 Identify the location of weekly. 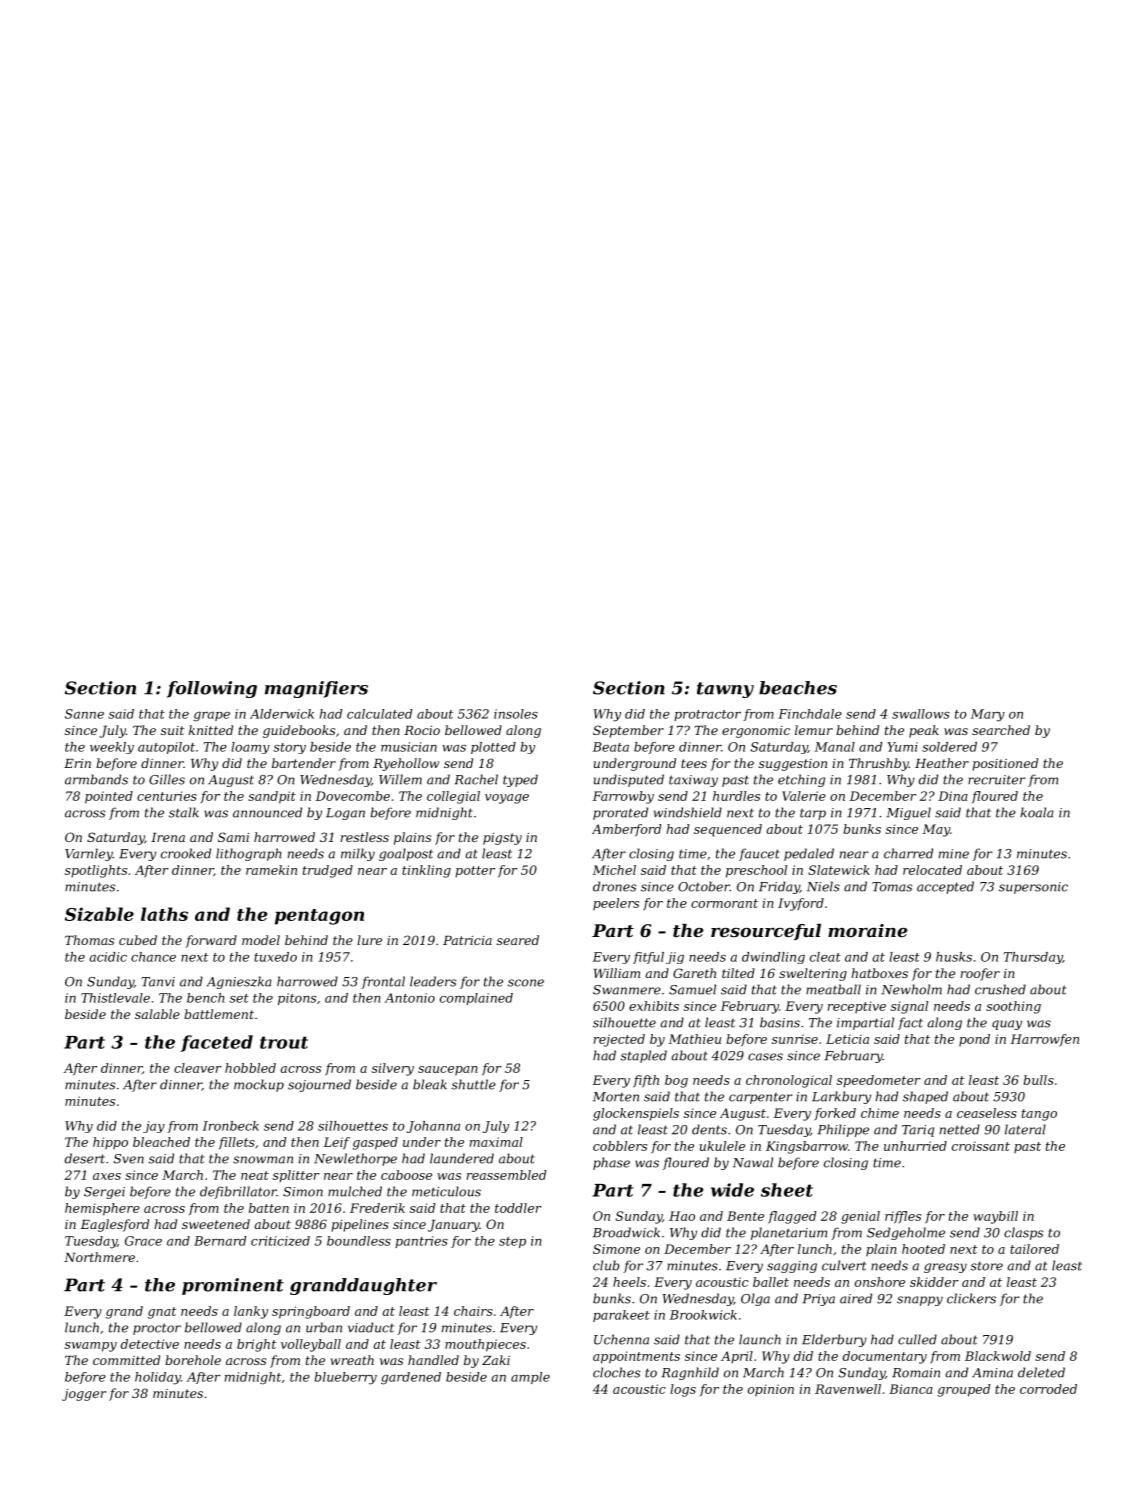
(112, 748).
